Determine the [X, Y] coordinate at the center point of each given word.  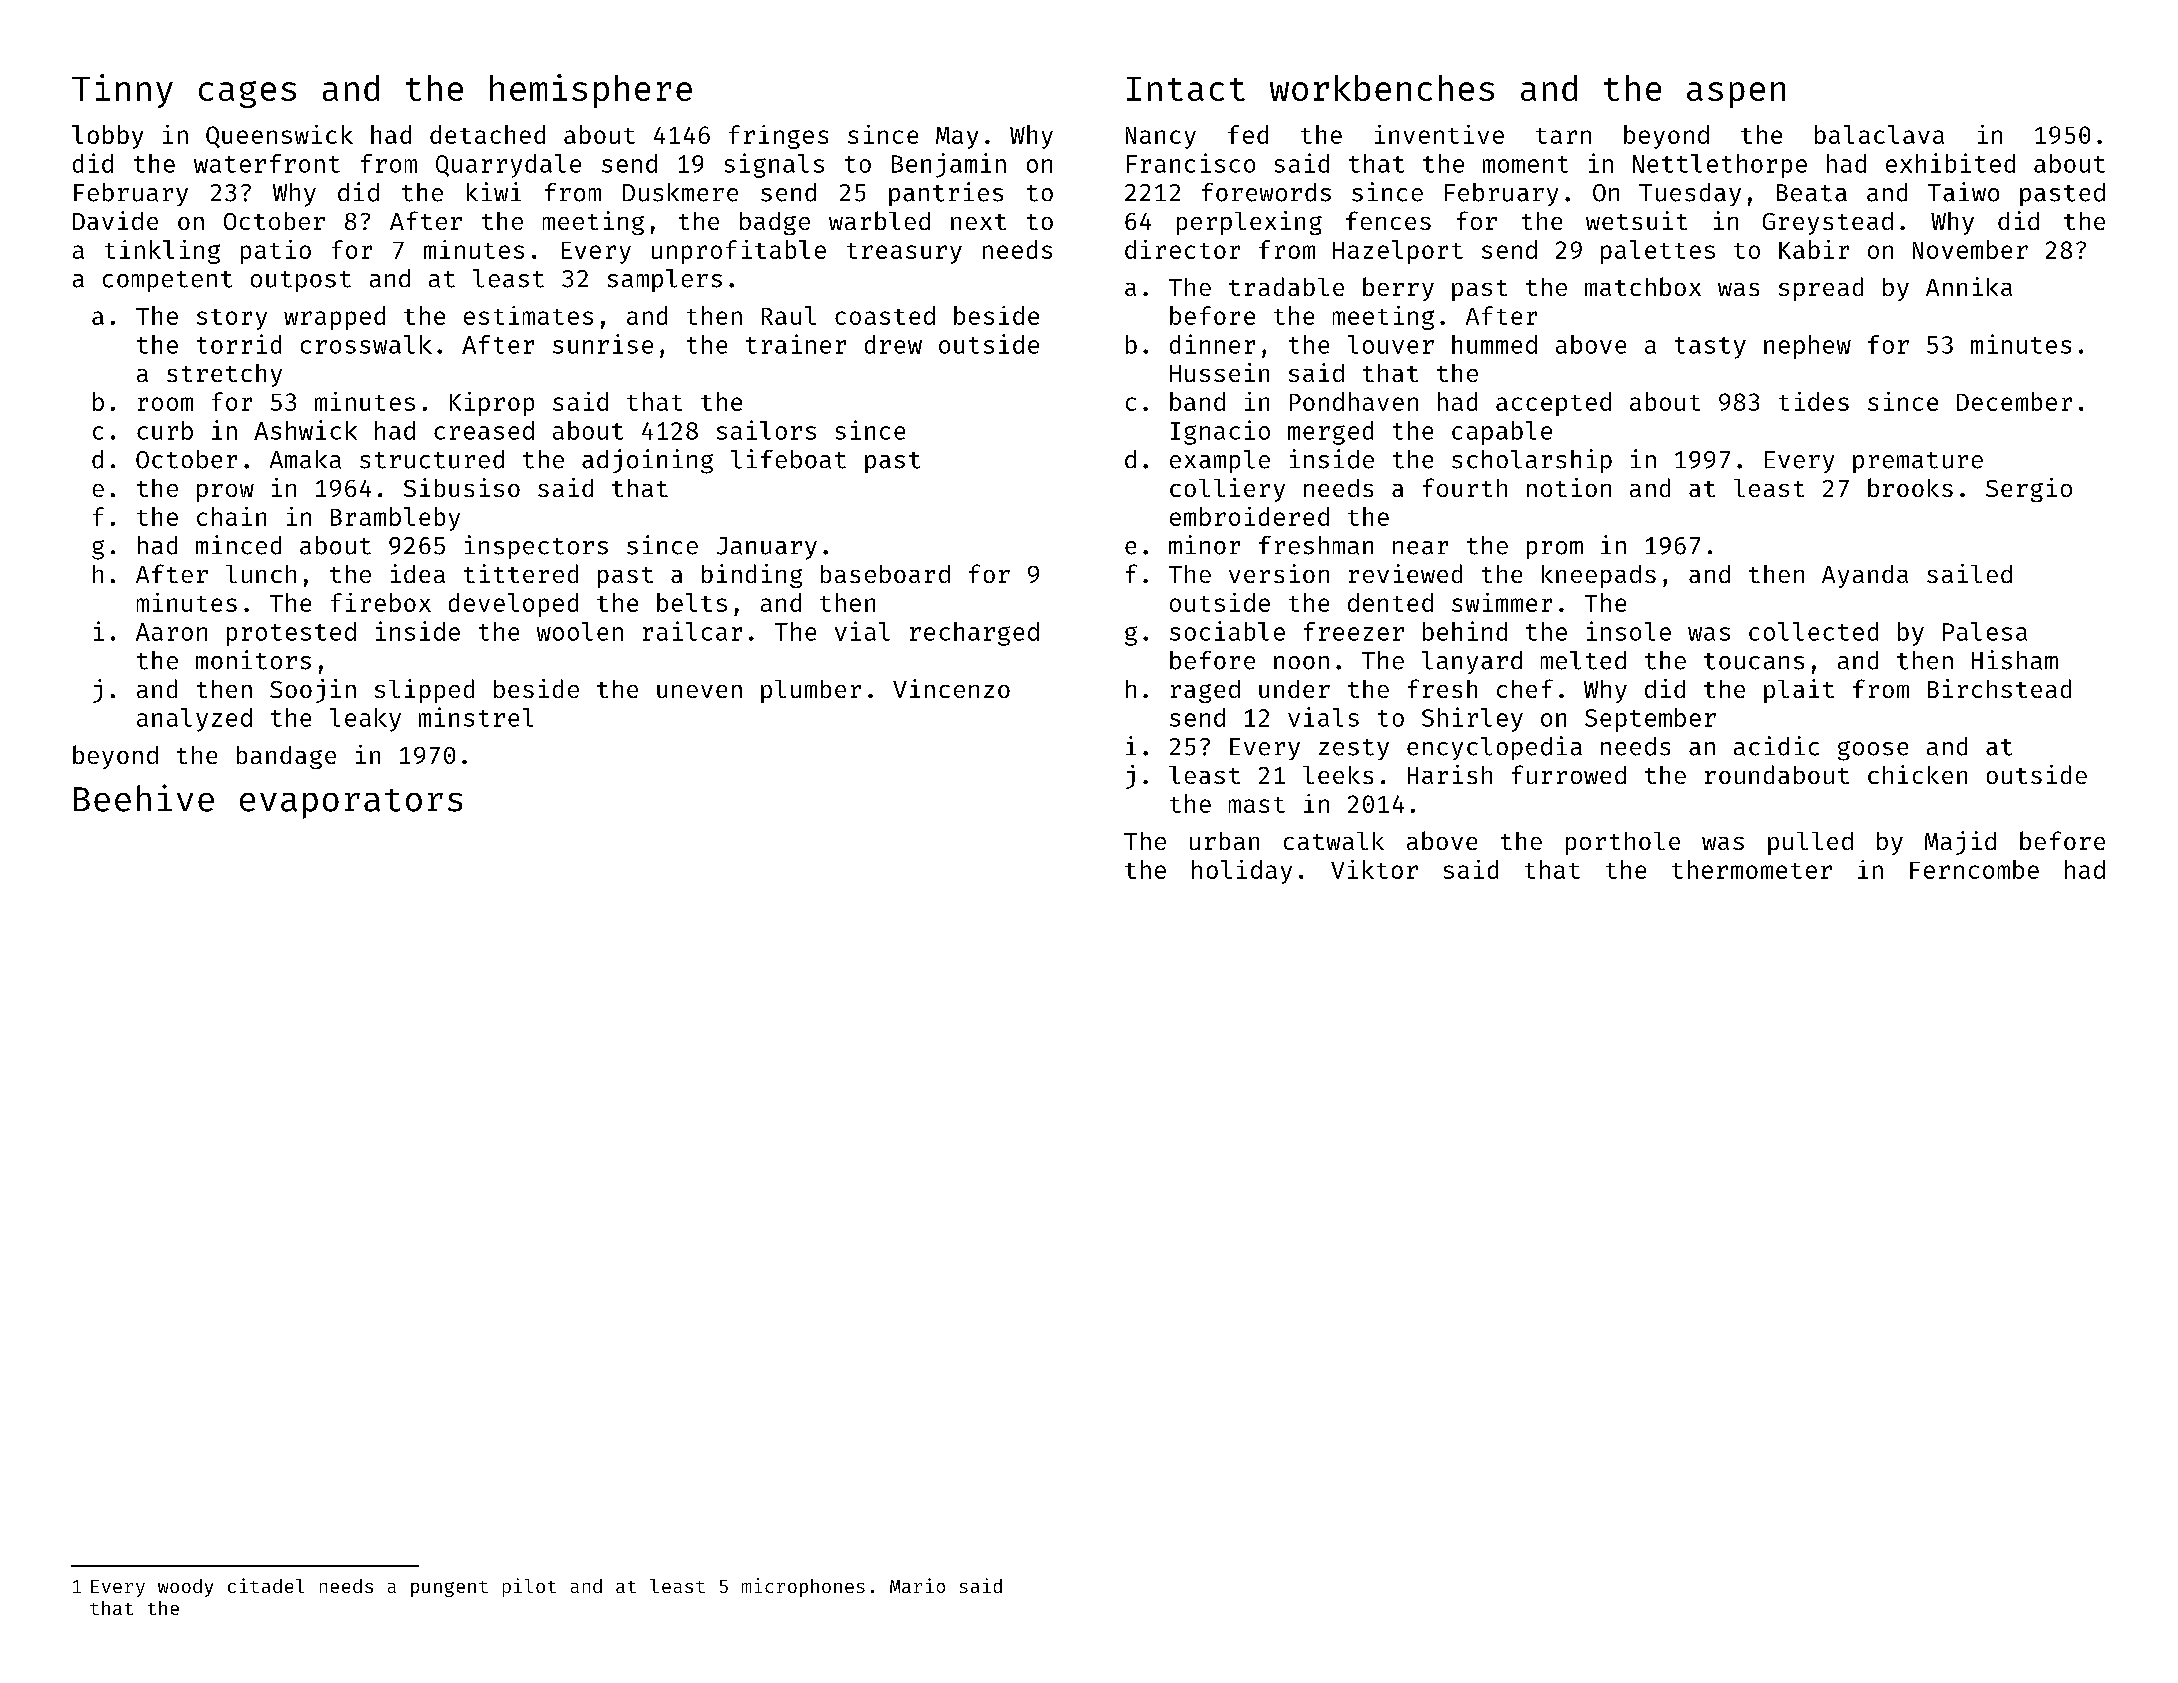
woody [185, 1588]
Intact [1186, 89]
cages [247, 94]
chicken [1917, 774]
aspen [1736, 95]
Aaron [171, 632]
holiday [1242, 872]
